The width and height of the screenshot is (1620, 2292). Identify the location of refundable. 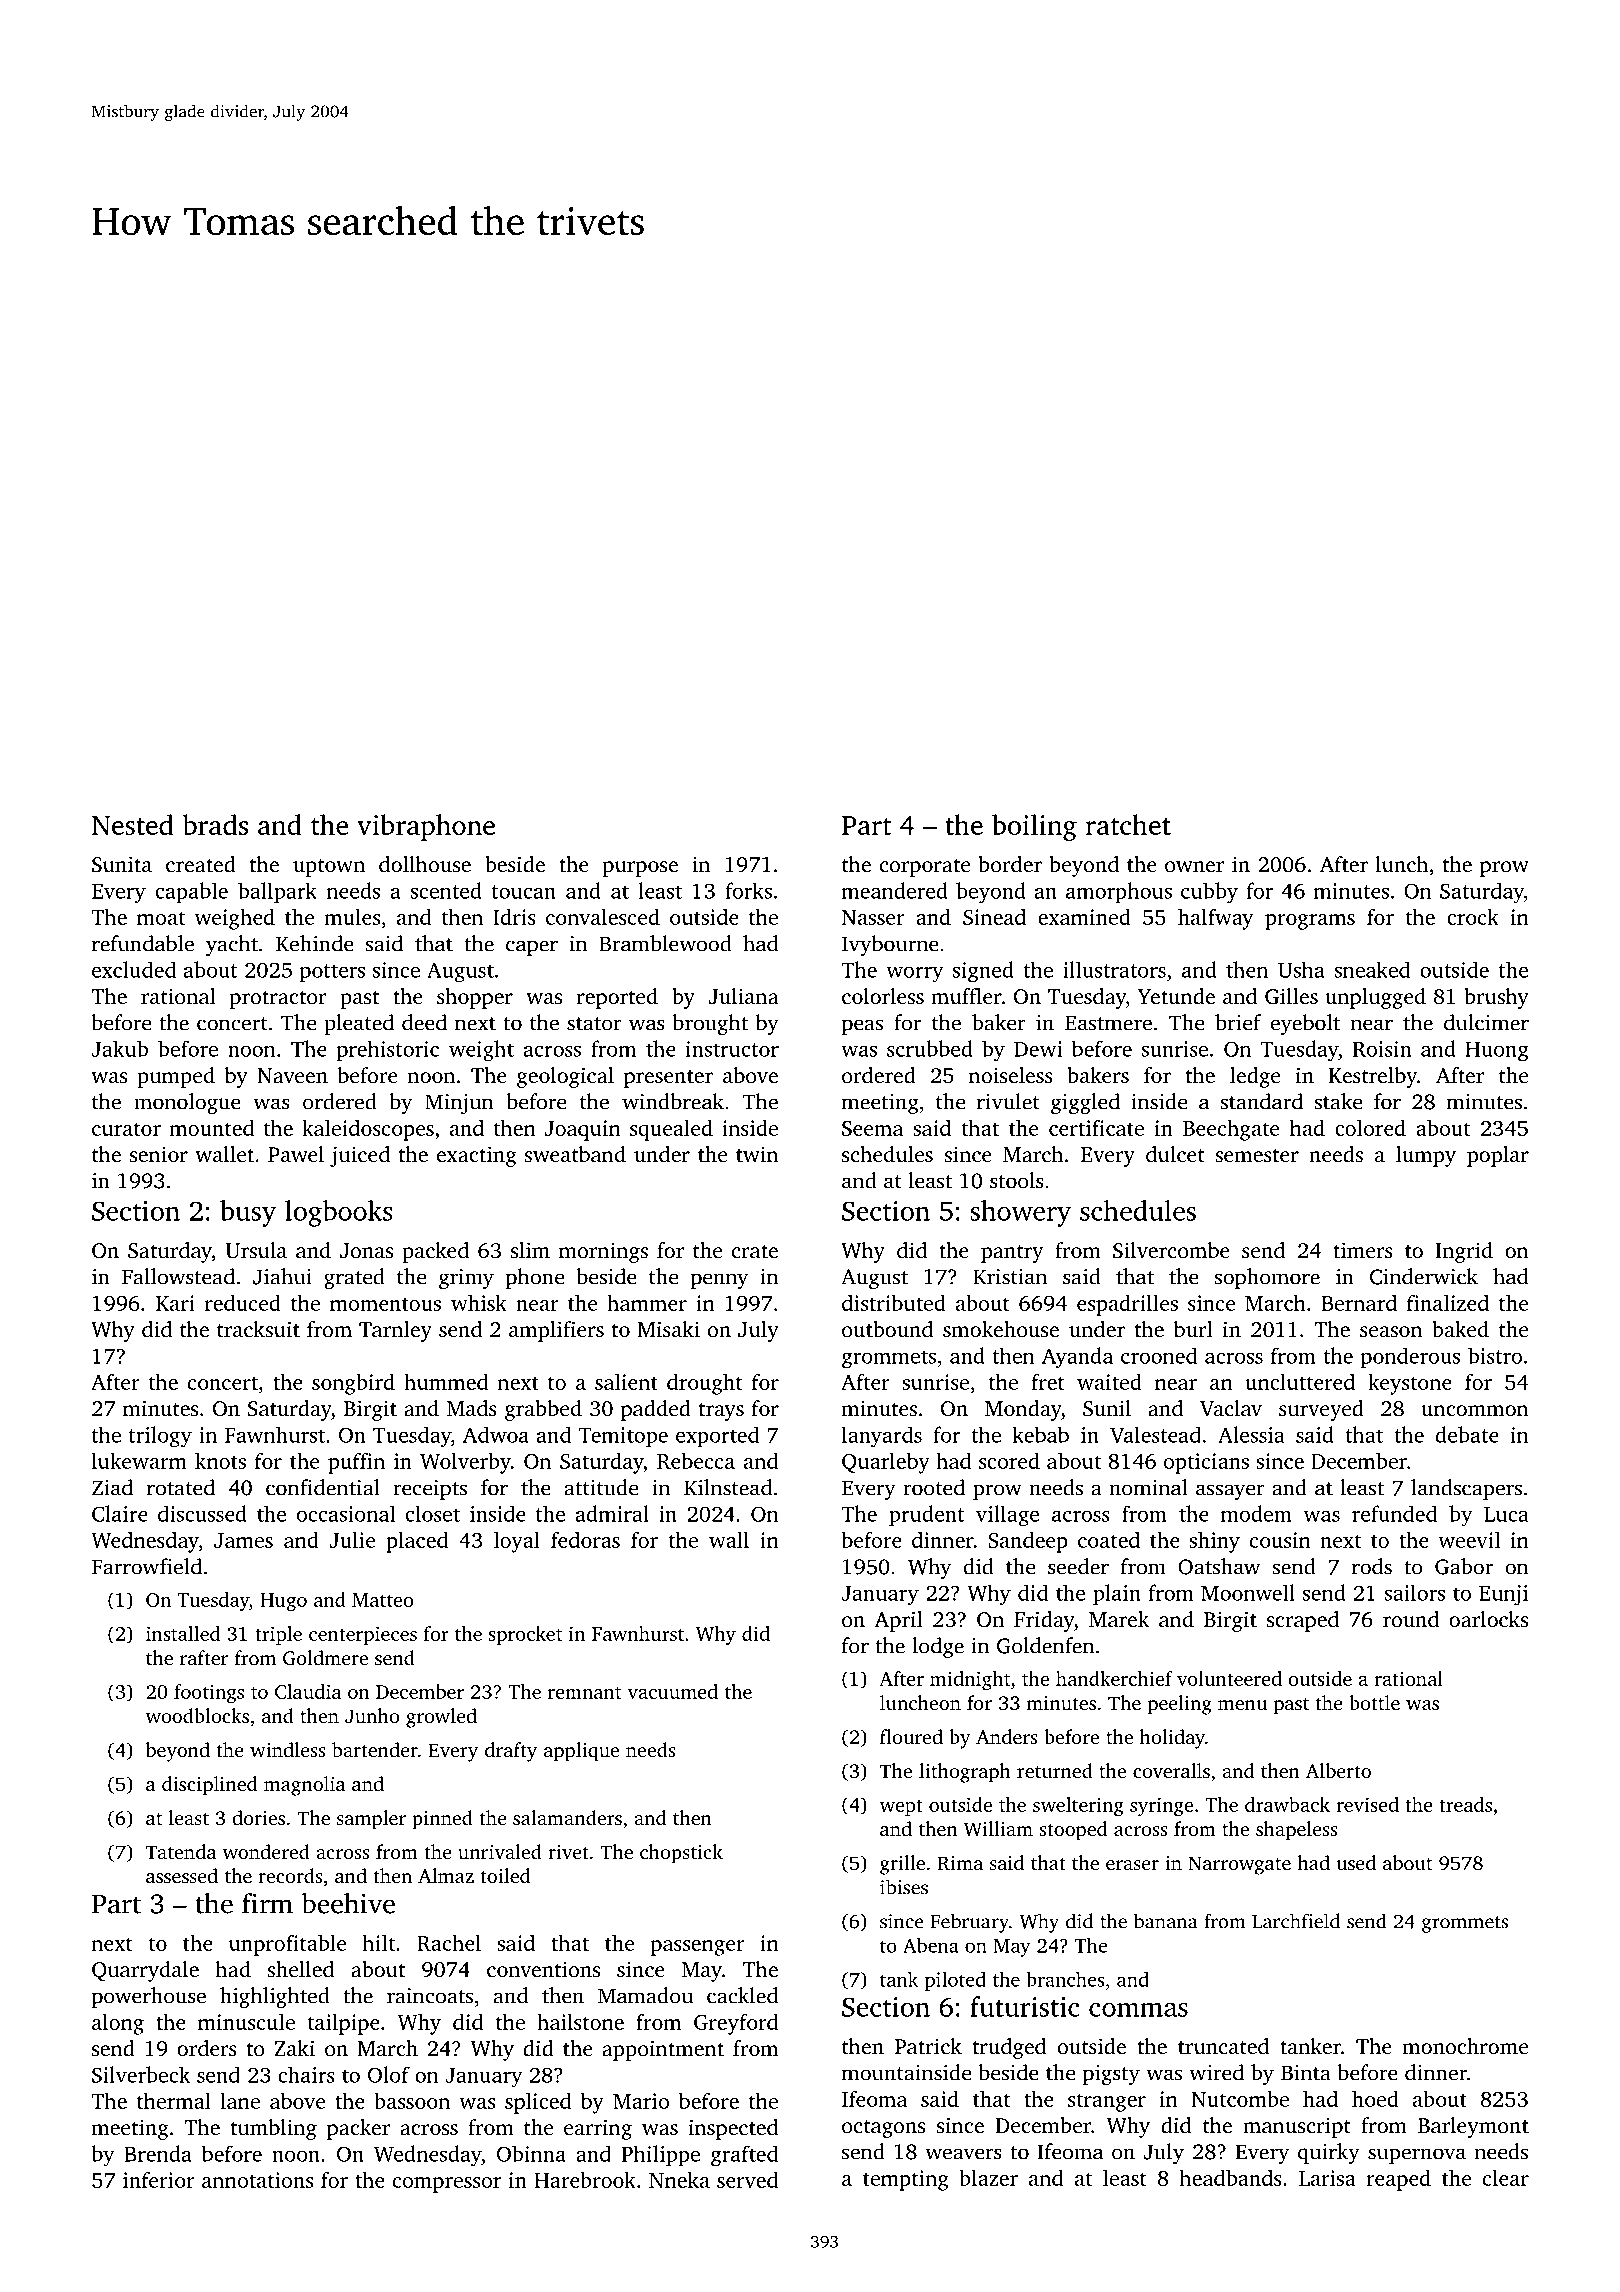
(143, 943).
